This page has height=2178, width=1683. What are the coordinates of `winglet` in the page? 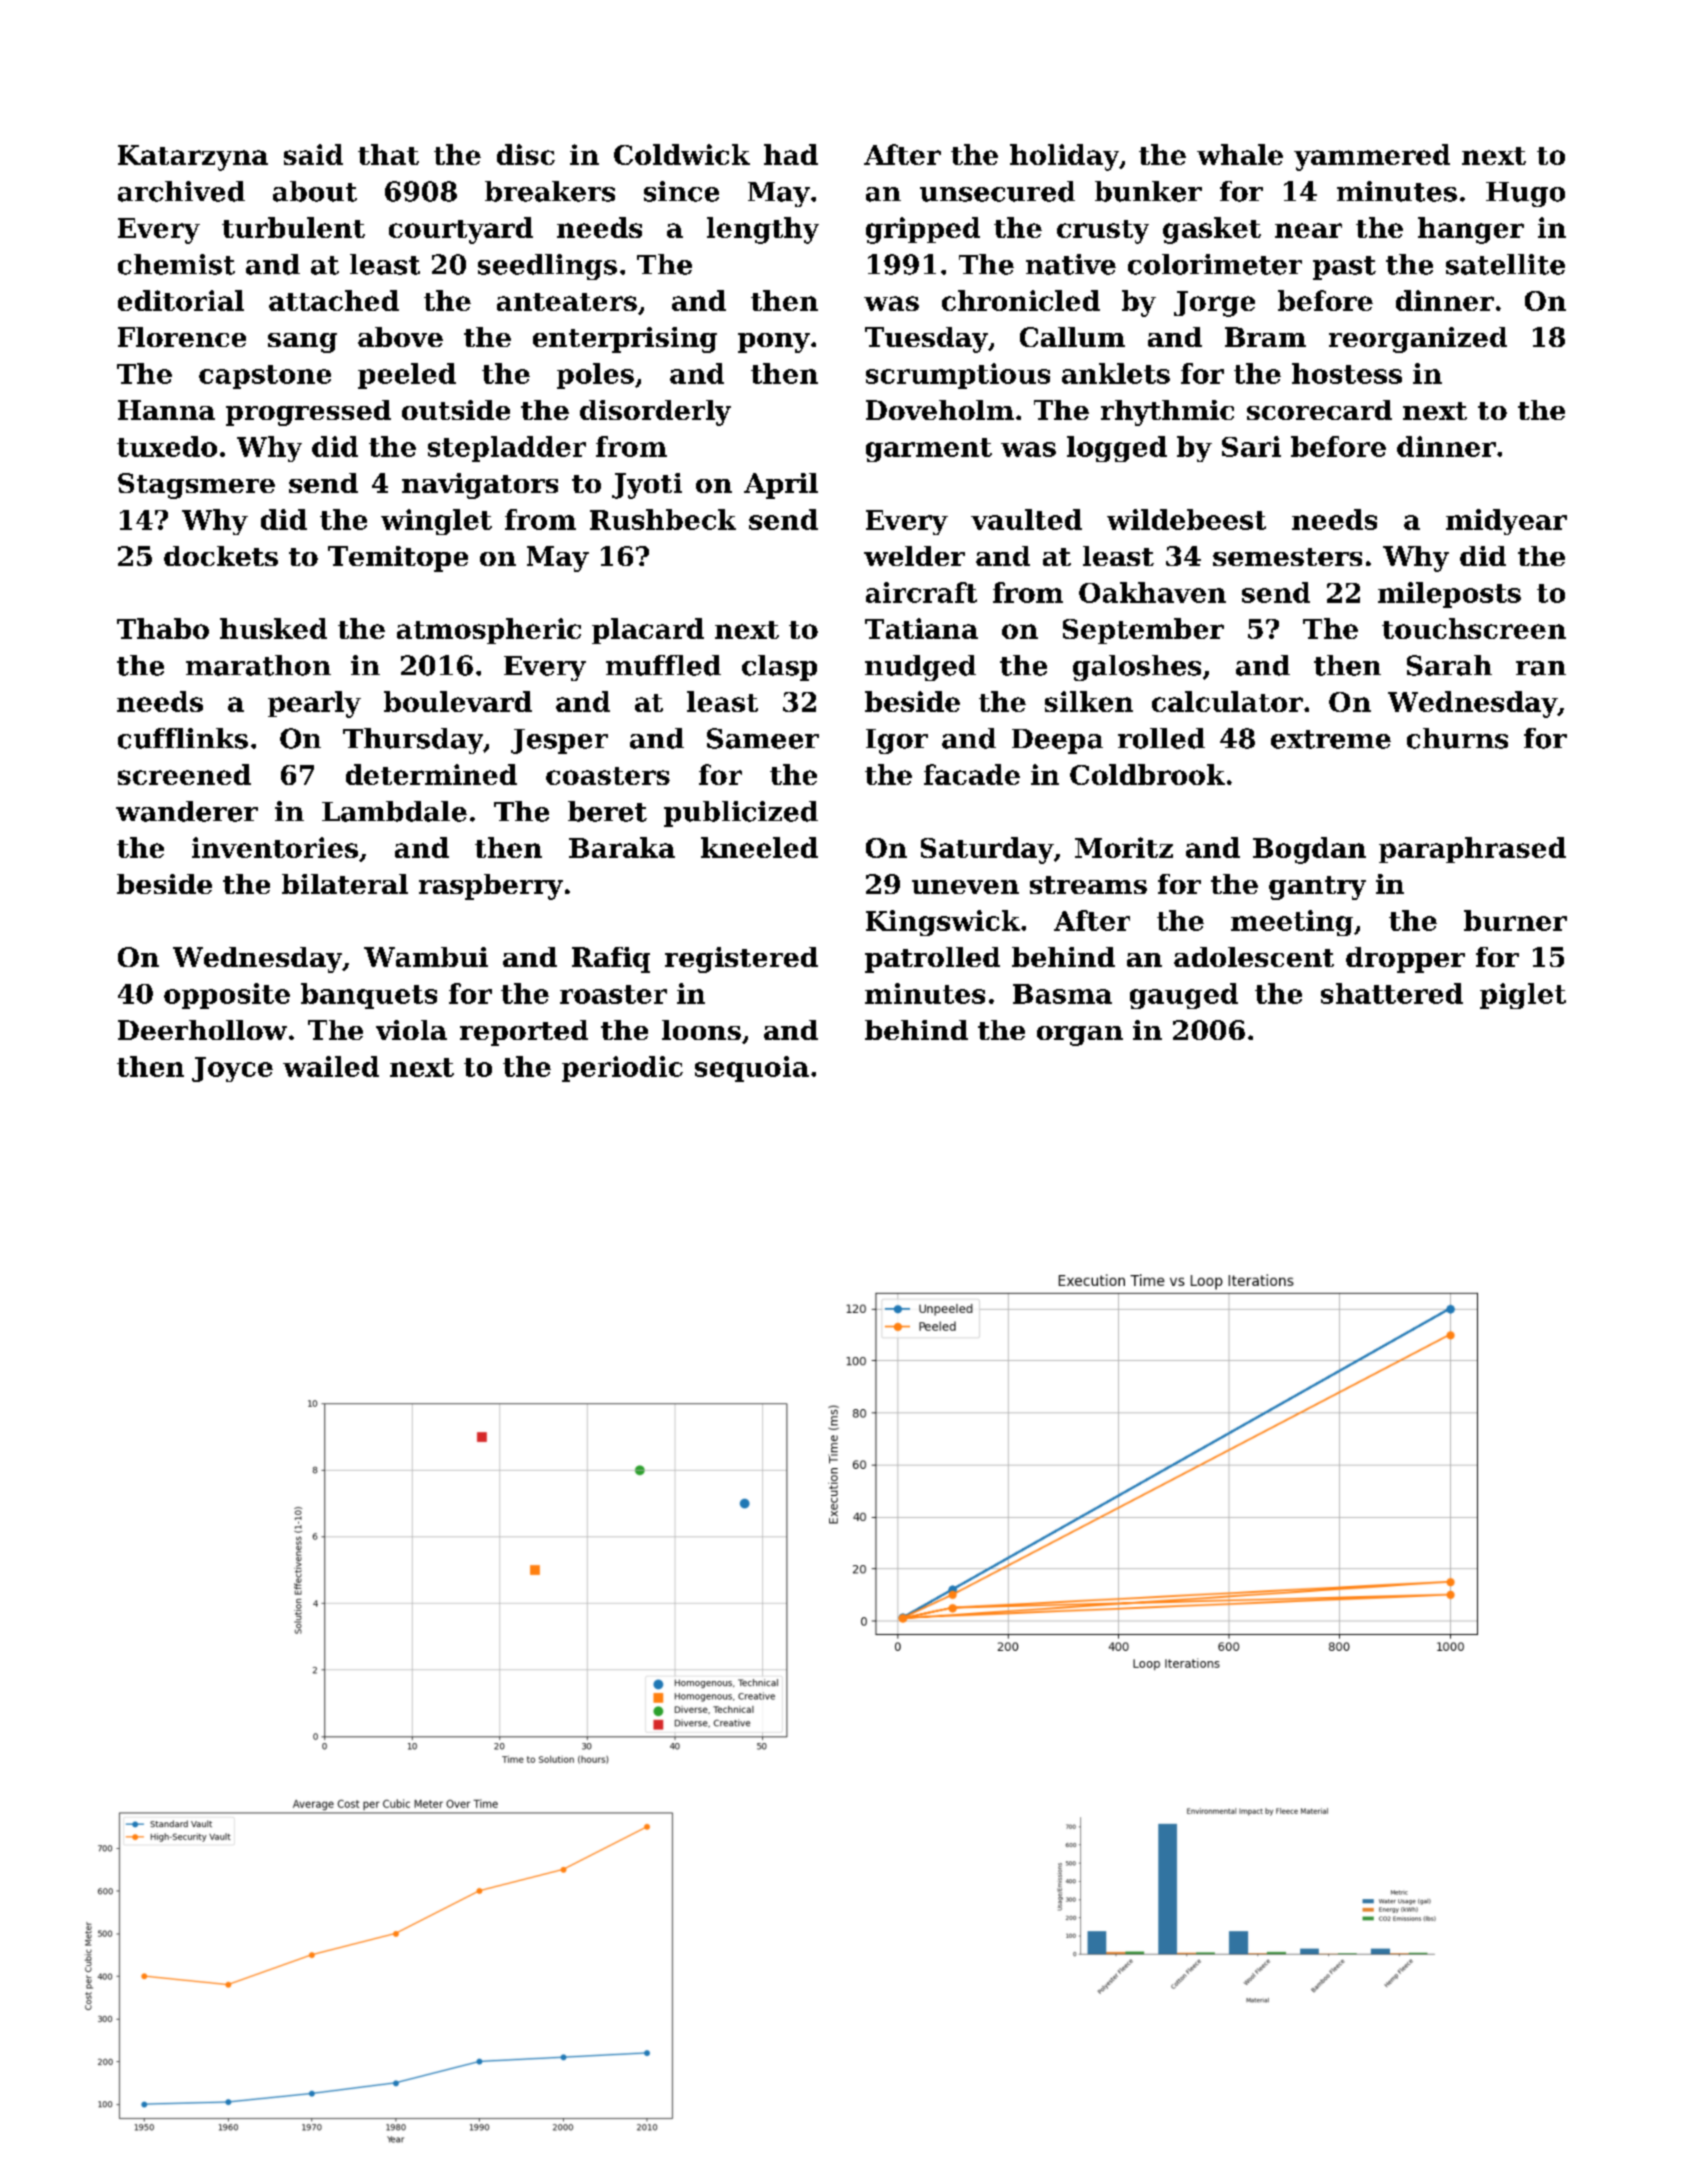 It's located at (436, 522).
